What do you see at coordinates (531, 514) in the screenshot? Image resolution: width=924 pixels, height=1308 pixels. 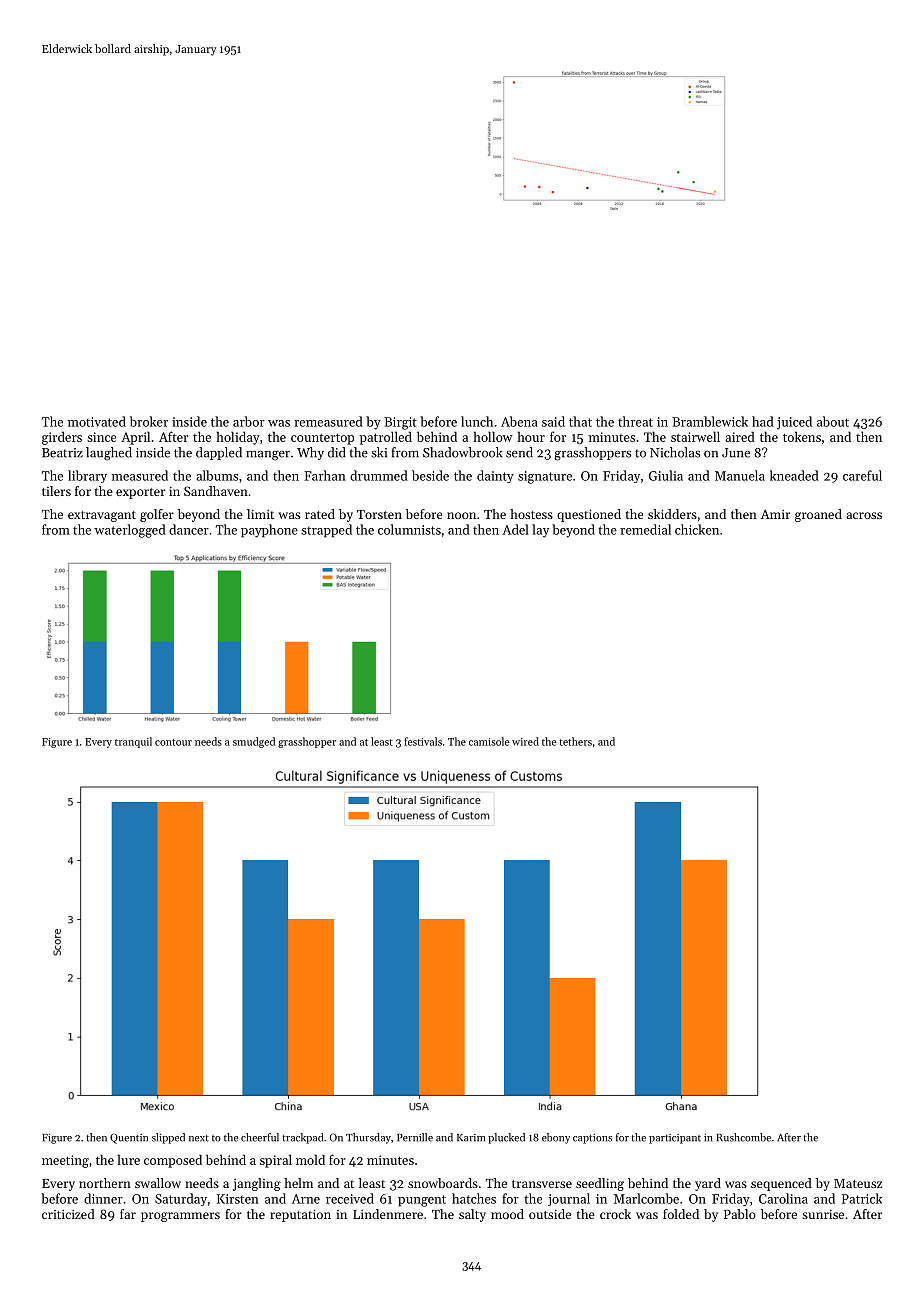 I see `hostess` at bounding box center [531, 514].
